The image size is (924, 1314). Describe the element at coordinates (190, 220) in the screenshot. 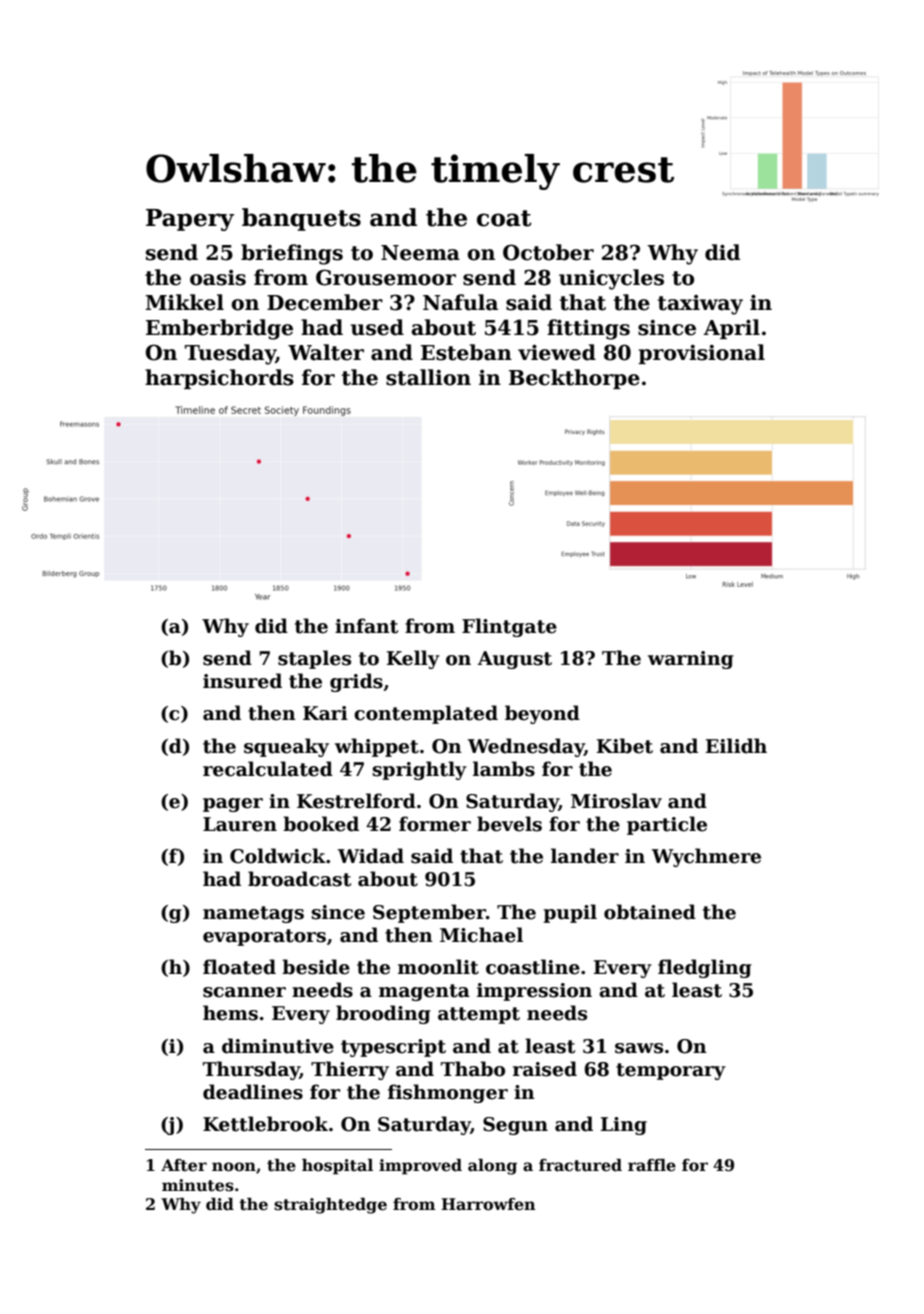

I see `Papery` at that location.
